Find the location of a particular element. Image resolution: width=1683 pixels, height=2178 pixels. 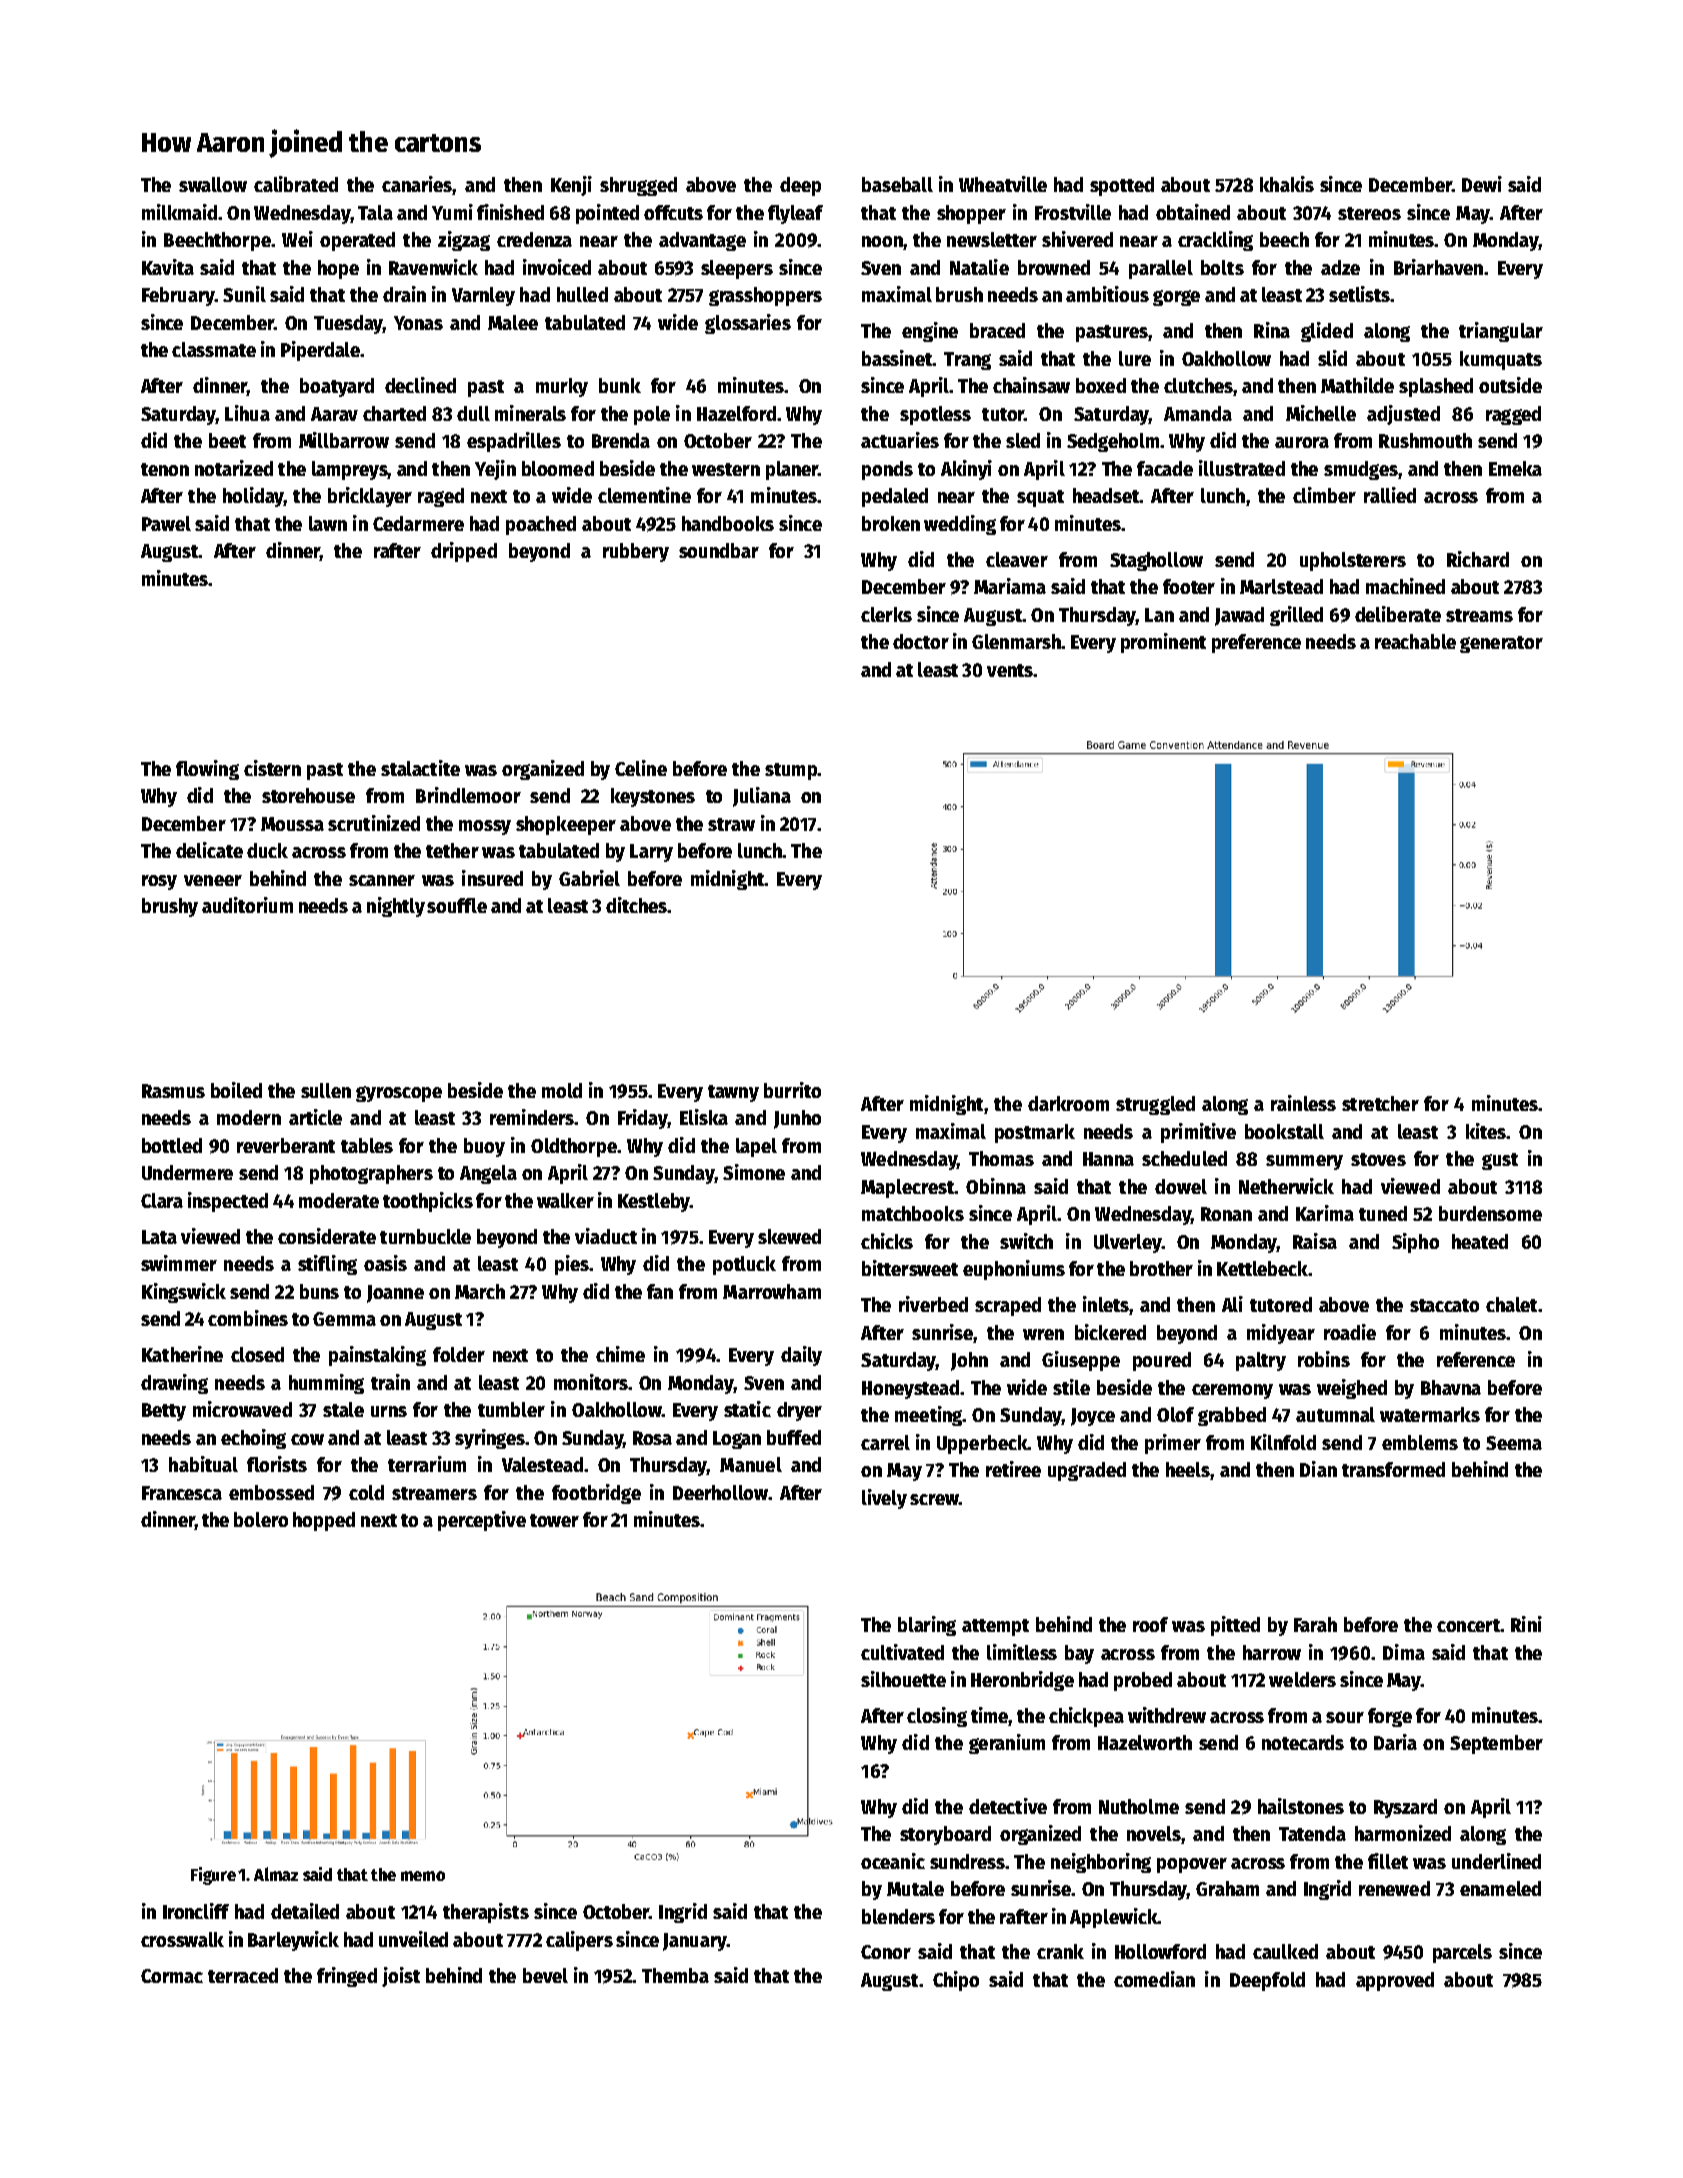

flowing is located at coordinates (207, 770).
